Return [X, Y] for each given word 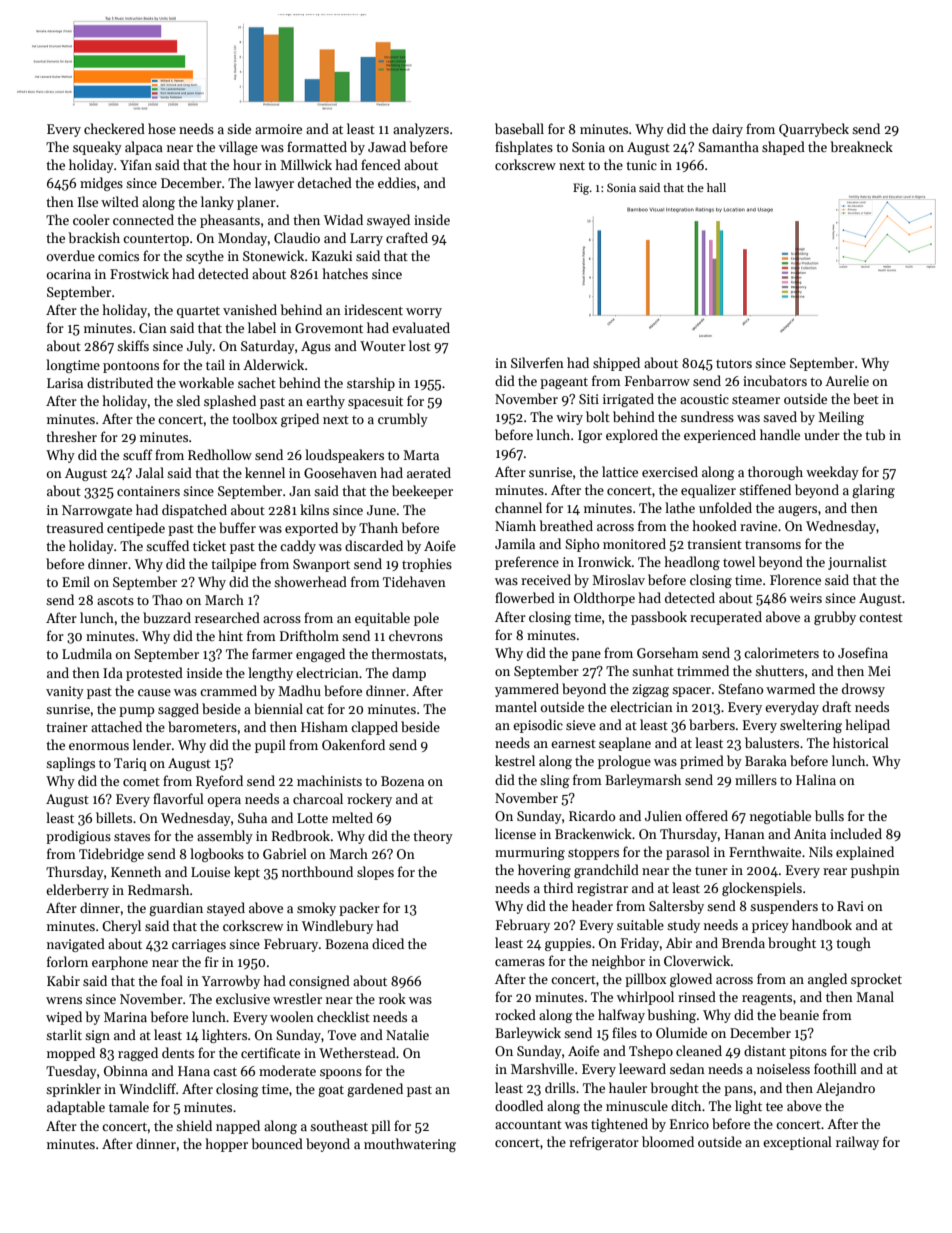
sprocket [876, 980]
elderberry [77, 891]
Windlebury [337, 927]
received [546, 579]
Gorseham [668, 652]
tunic [641, 165]
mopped [71, 1054]
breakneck [862, 146]
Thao [167, 599]
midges [101, 184]
